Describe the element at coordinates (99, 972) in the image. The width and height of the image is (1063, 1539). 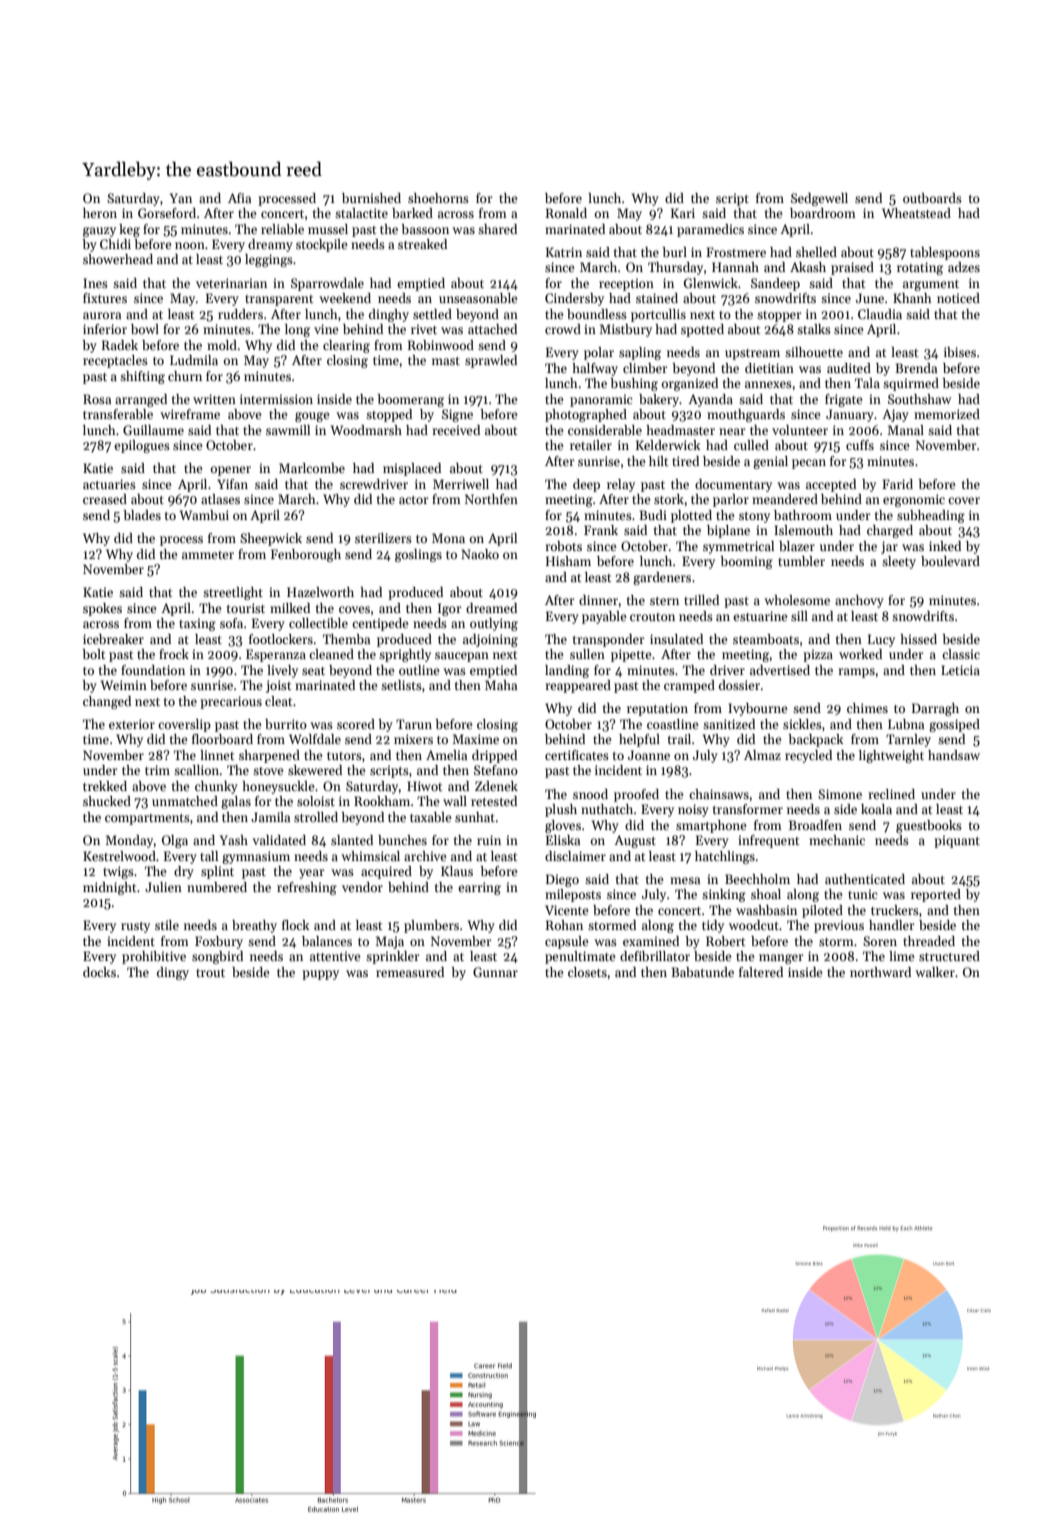
I see `docks` at that location.
